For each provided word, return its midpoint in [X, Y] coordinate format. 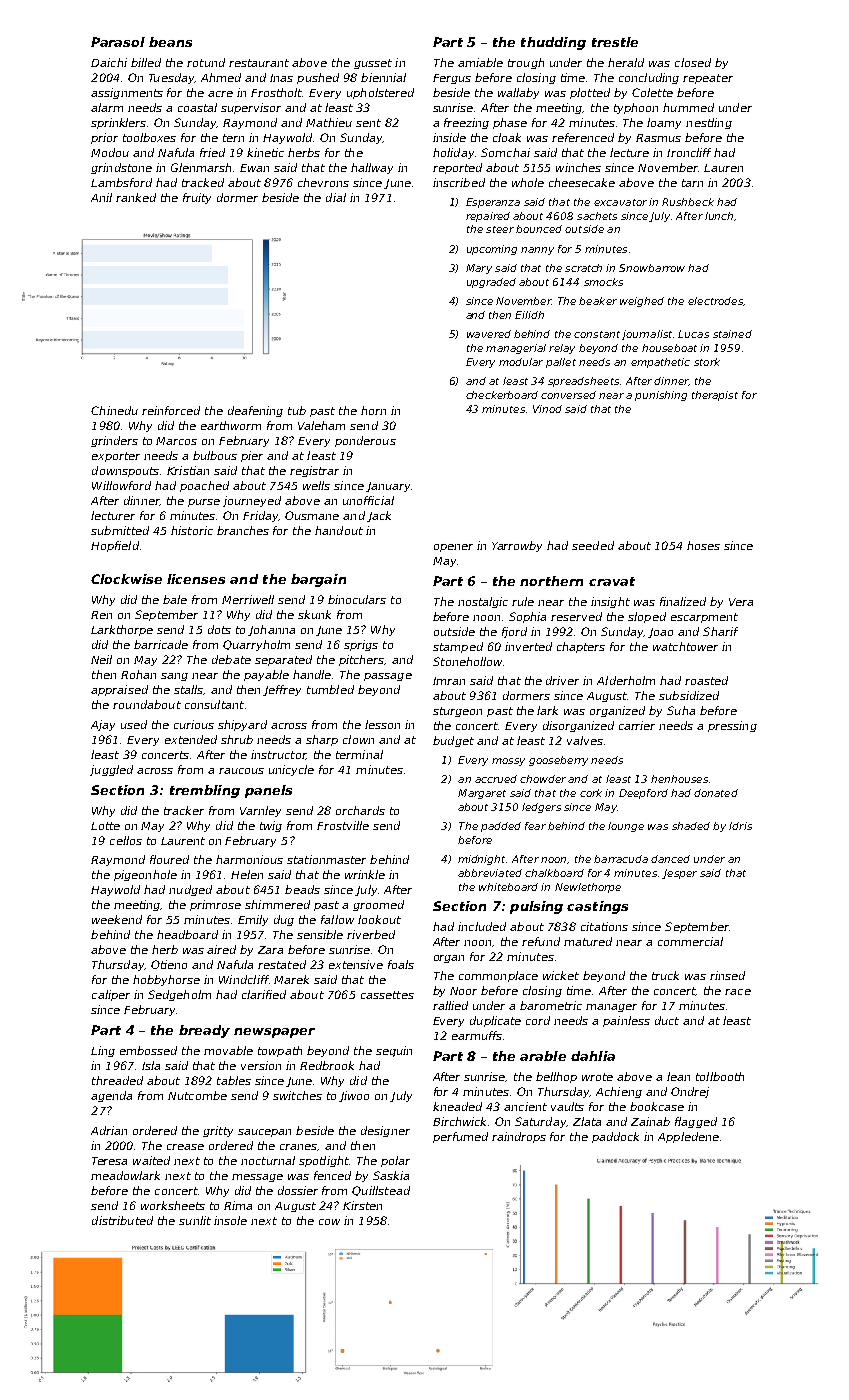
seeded [593, 545]
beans [170, 42]
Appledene [688, 1137]
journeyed [252, 501]
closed [693, 62]
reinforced [171, 410]
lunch [719, 216]
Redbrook [327, 1065]
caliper [111, 995]
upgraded [491, 283]
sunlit [195, 1220]
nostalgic [483, 602]
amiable [480, 62]
